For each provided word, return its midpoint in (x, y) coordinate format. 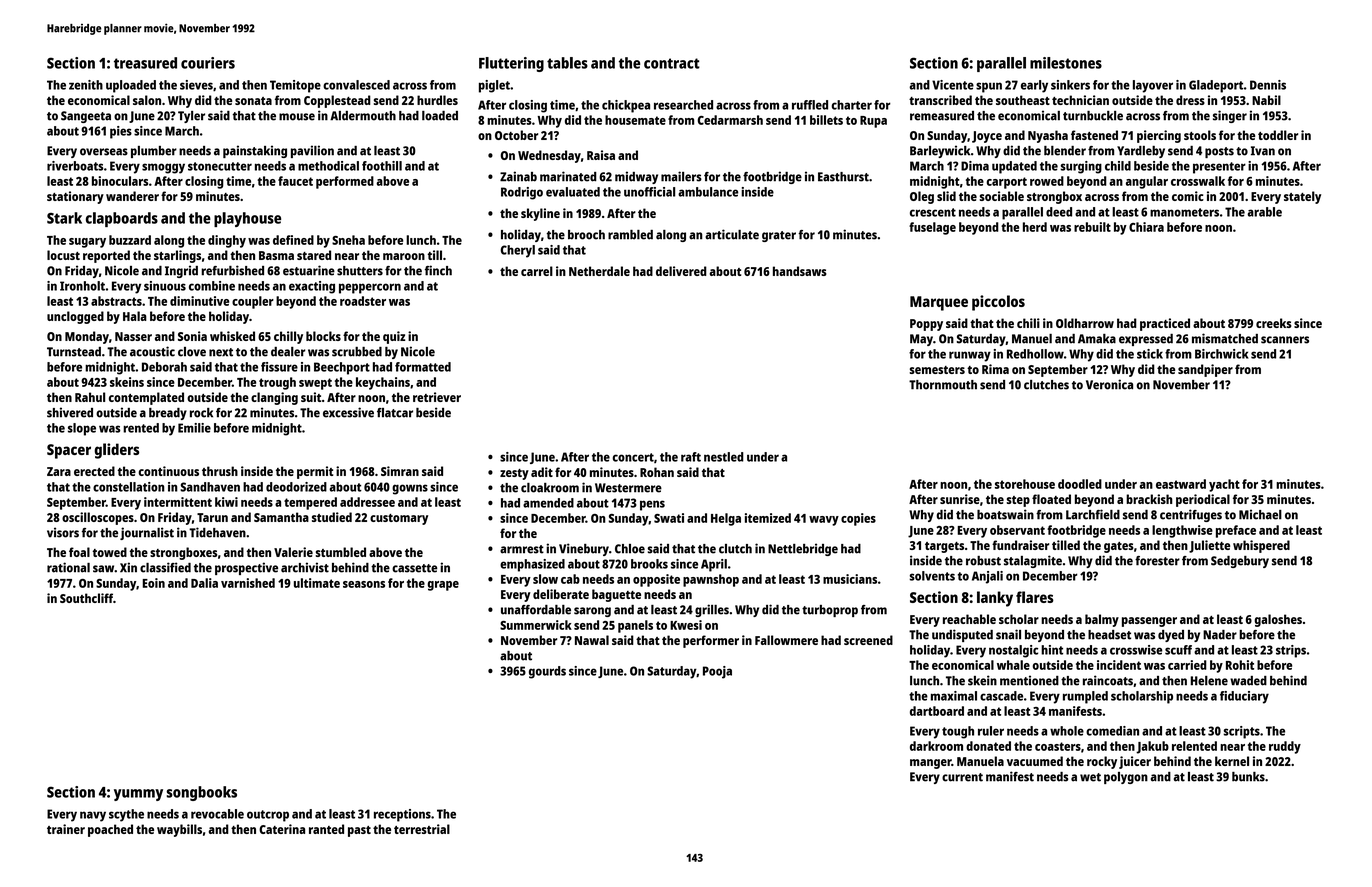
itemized (768, 518)
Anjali (987, 577)
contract (672, 63)
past (359, 831)
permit (315, 472)
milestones (1066, 63)
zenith (86, 85)
